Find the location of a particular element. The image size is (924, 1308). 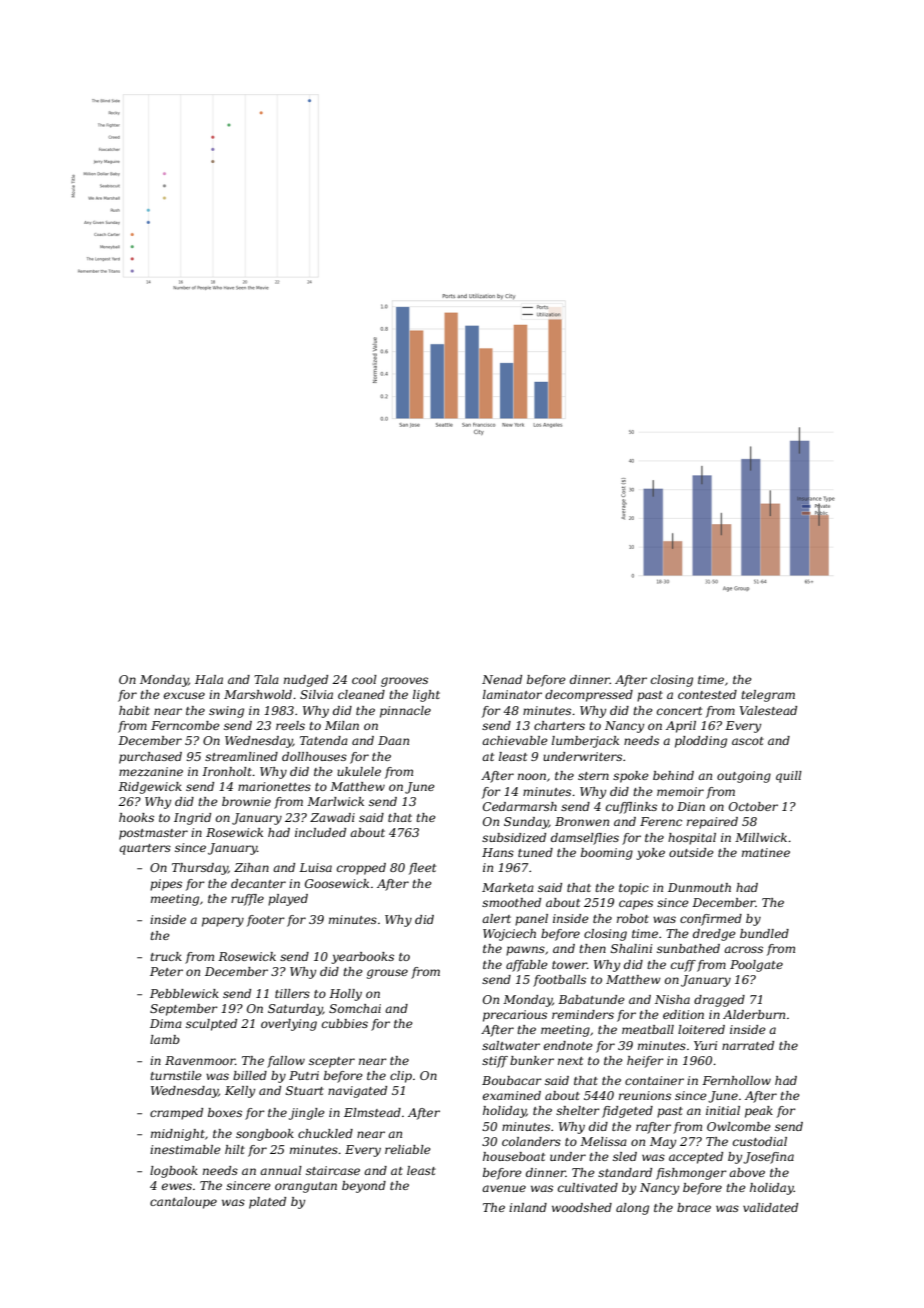

fallow is located at coordinates (286, 1062).
